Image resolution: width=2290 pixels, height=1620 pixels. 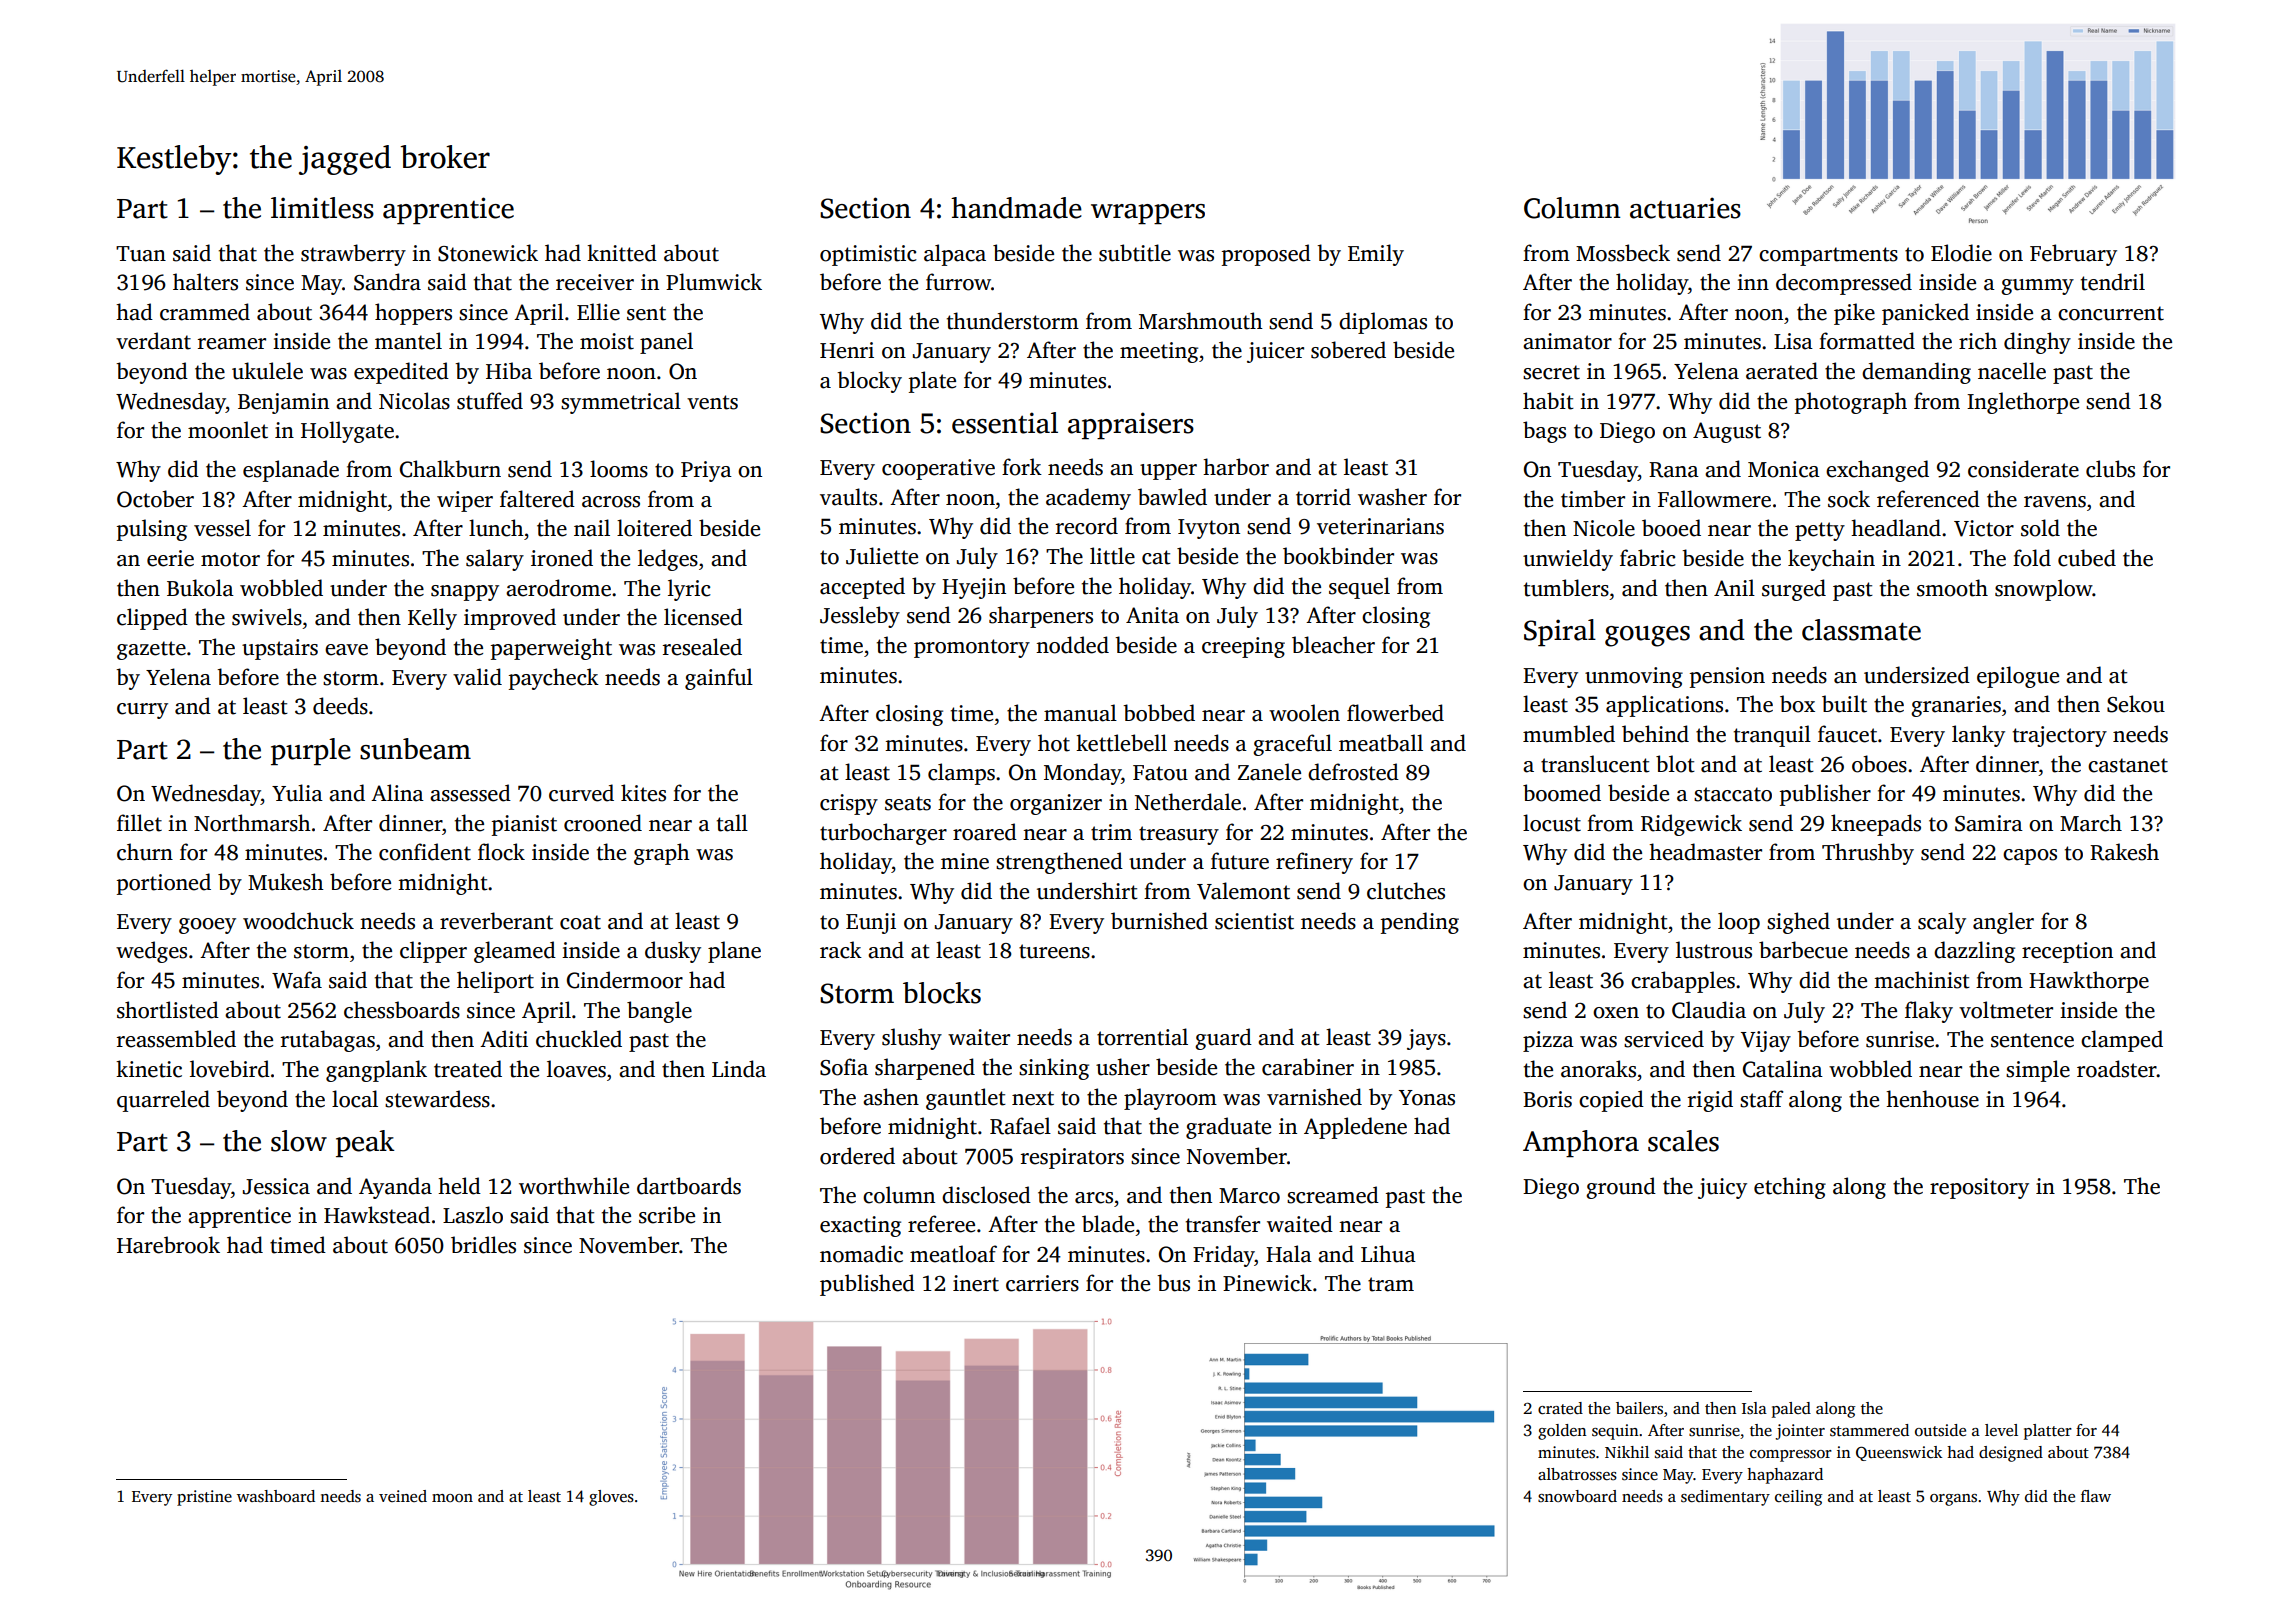 I want to click on mine, so click(x=965, y=861).
